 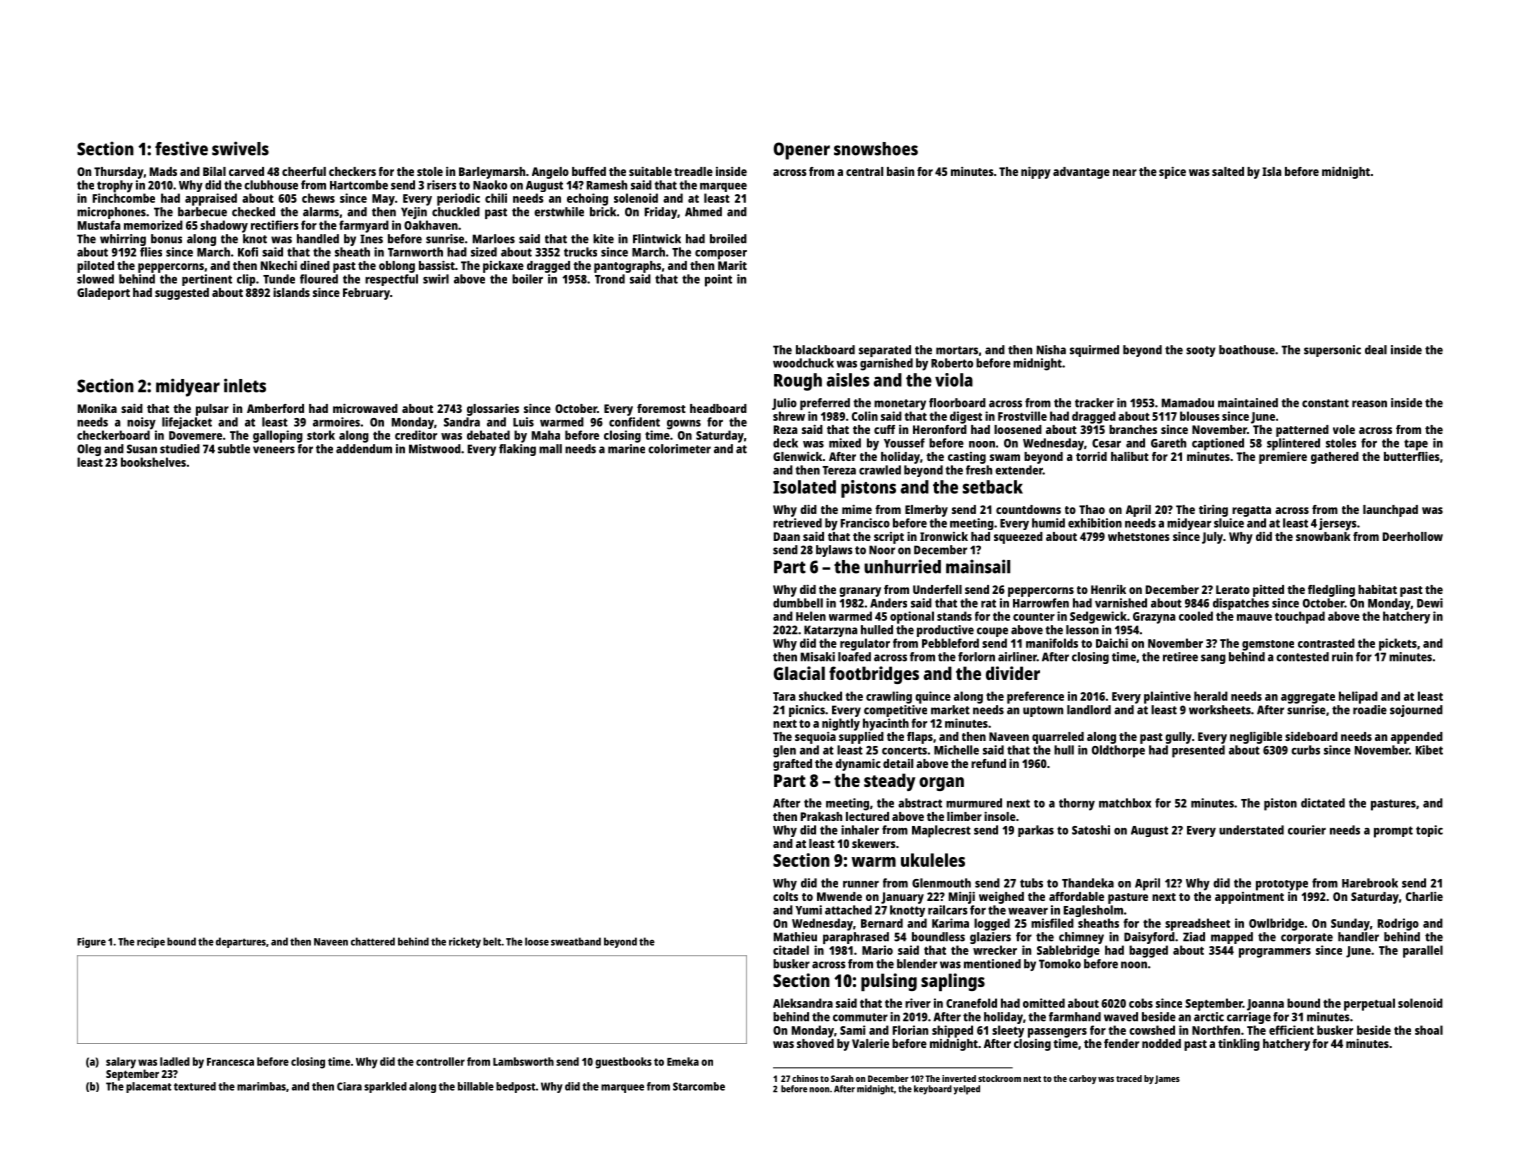 What do you see at coordinates (230, 1062) in the page?
I see `Francesca` at bounding box center [230, 1062].
